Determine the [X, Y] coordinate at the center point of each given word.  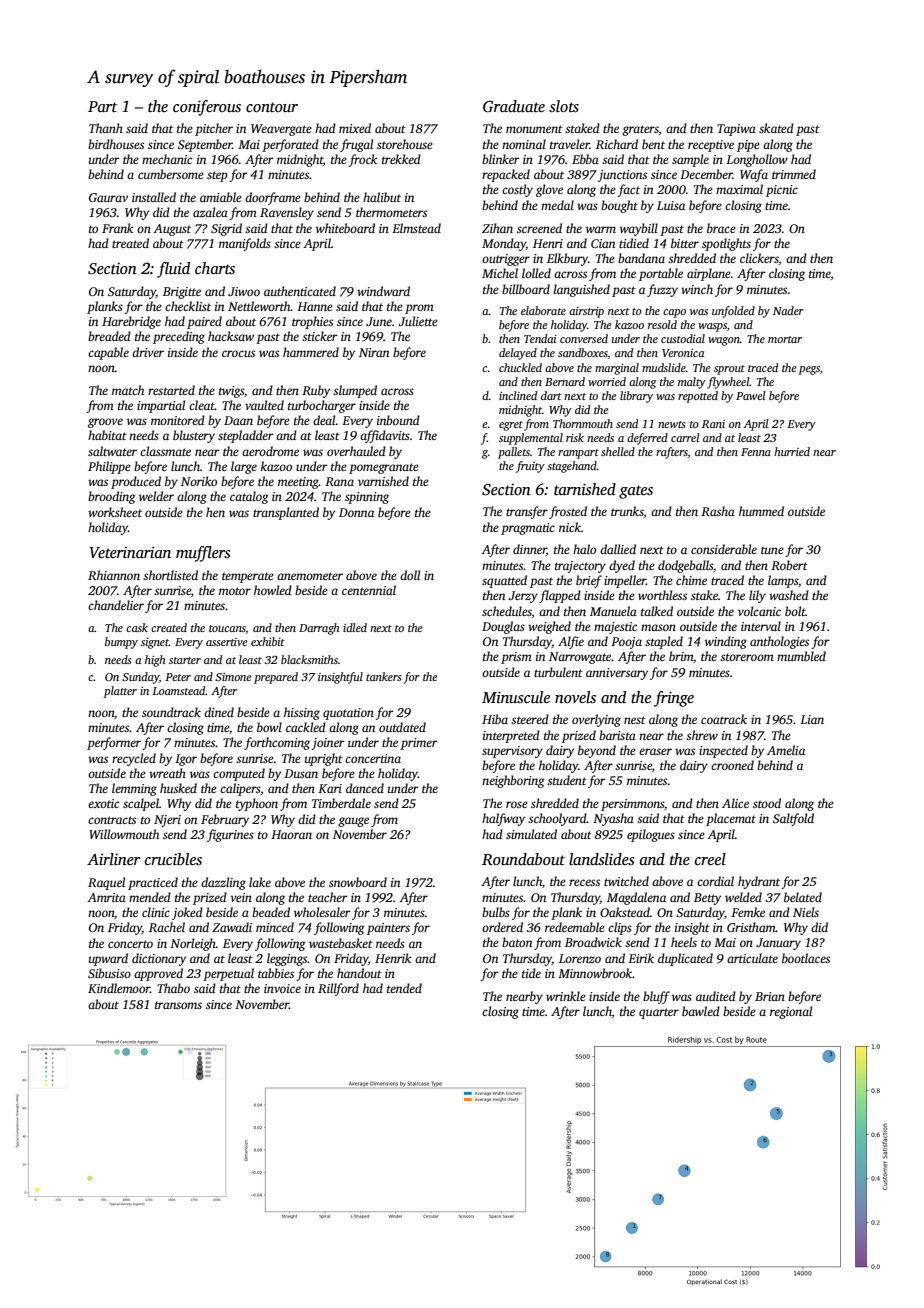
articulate [752, 958]
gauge [353, 822]
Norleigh [193, 944]
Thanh [106, 128]
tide [531, 973]
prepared [276, 678]
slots [564, 106]
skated [776, 128]
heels [684, 942]
